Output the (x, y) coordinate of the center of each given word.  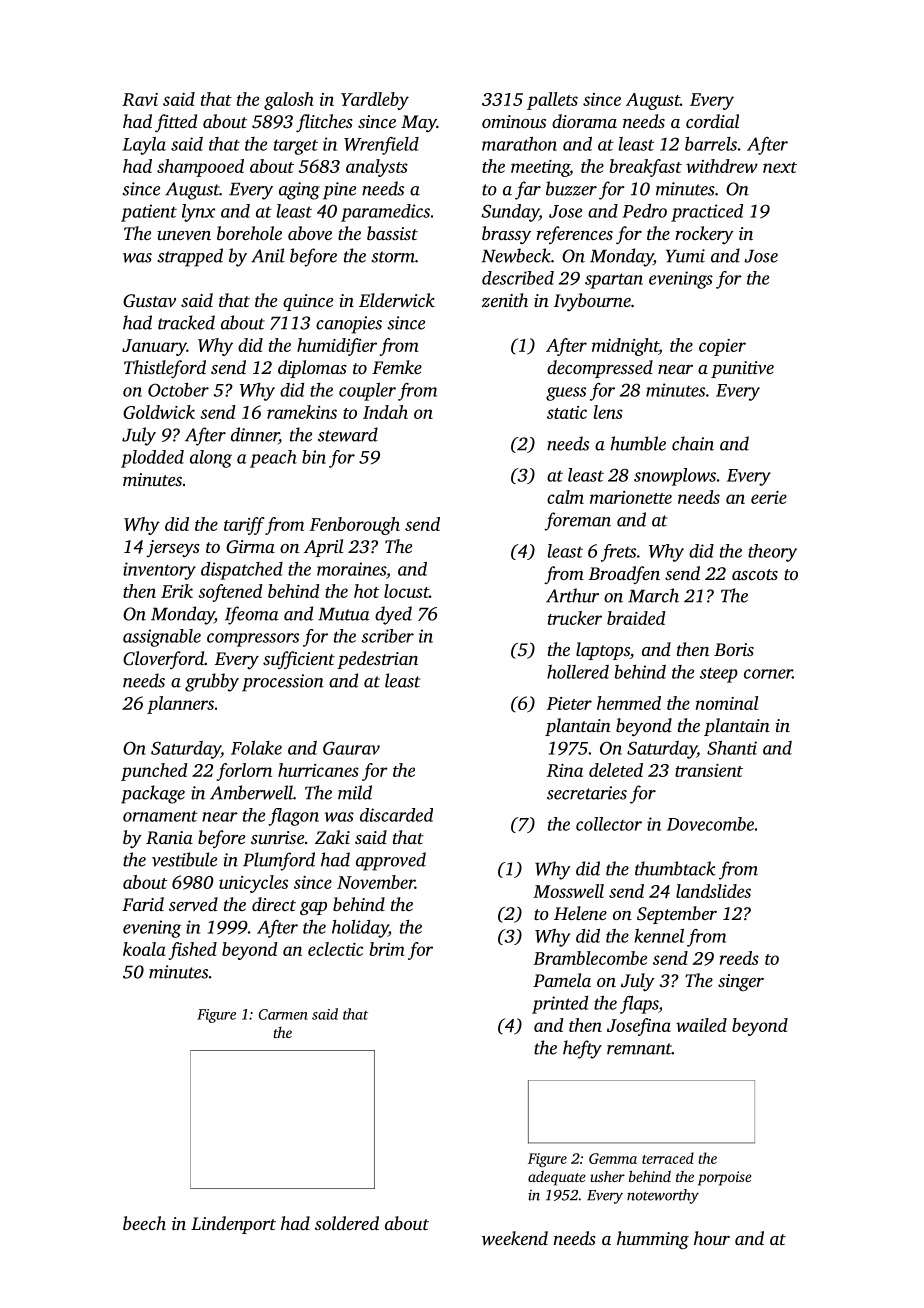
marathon (519, 144)
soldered (347, 1223)
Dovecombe (710, 824)
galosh (289, 101)
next (780, 167)
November (376, 882)
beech (144, 1223)
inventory (159, 571)
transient (709, 770)
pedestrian (377, 660)
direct (274, 904)
